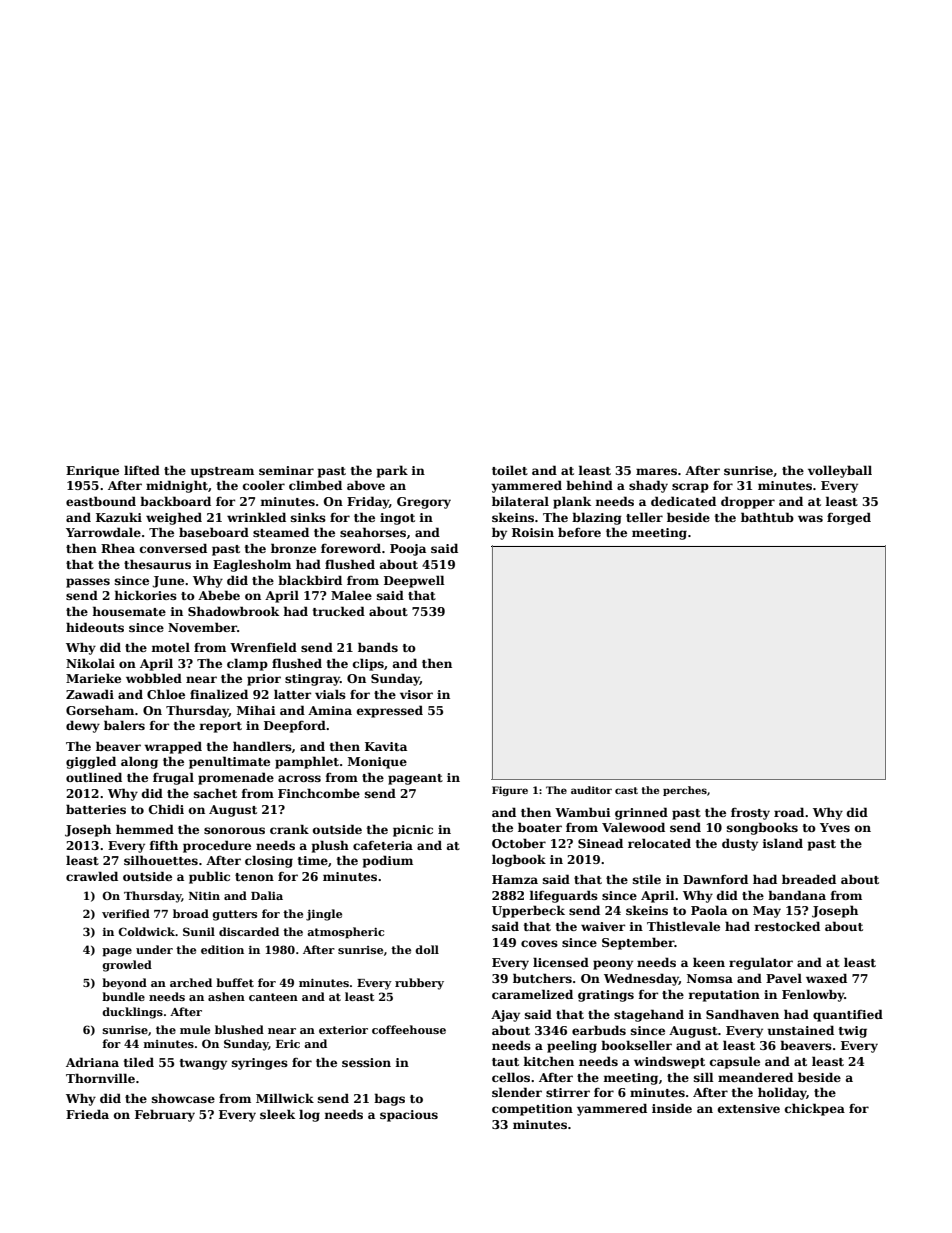 The image size is (952, 1233). I want to click on bags, so click(389, 1099).
